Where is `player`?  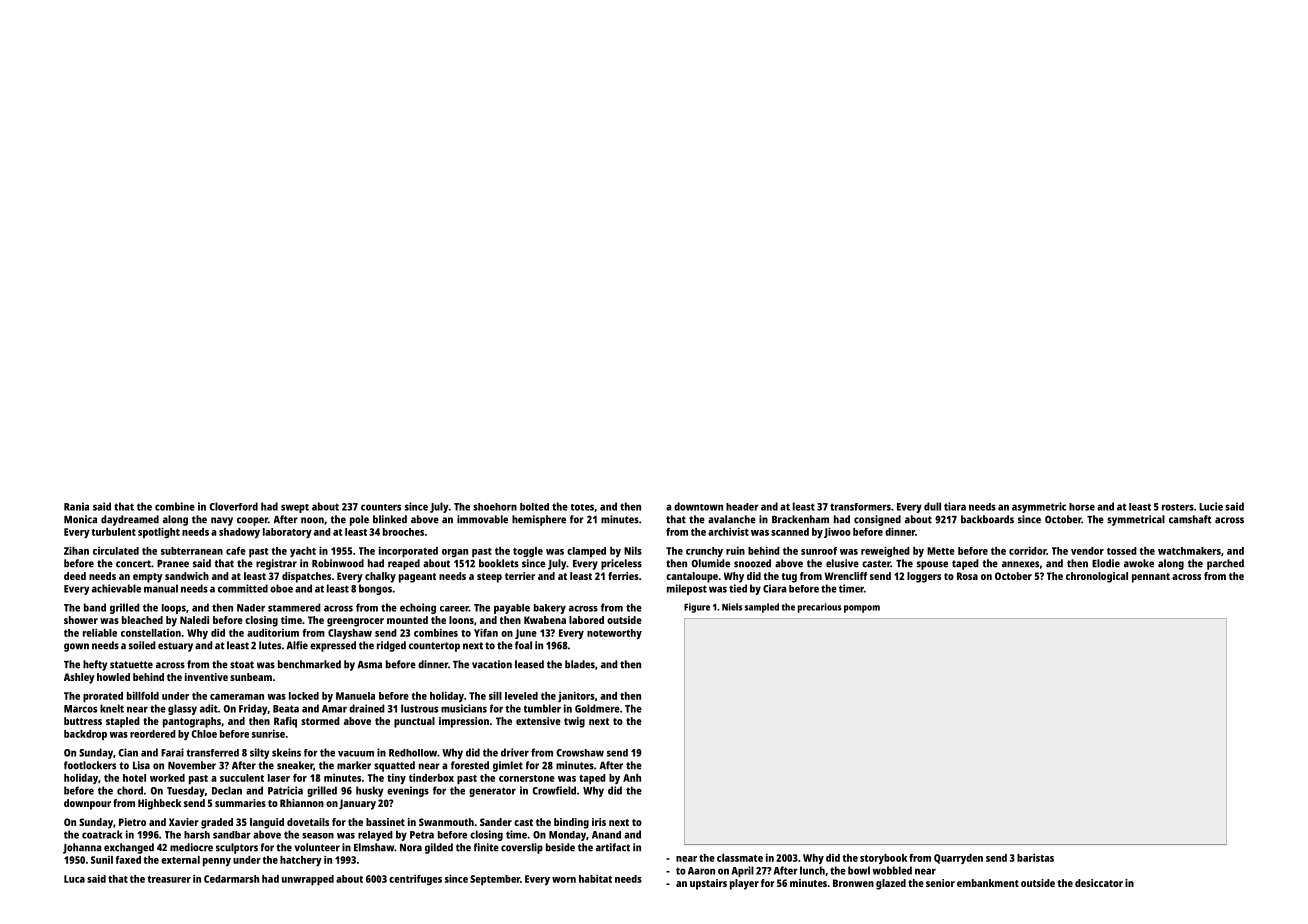 player is located at coordinates (744, 884).
